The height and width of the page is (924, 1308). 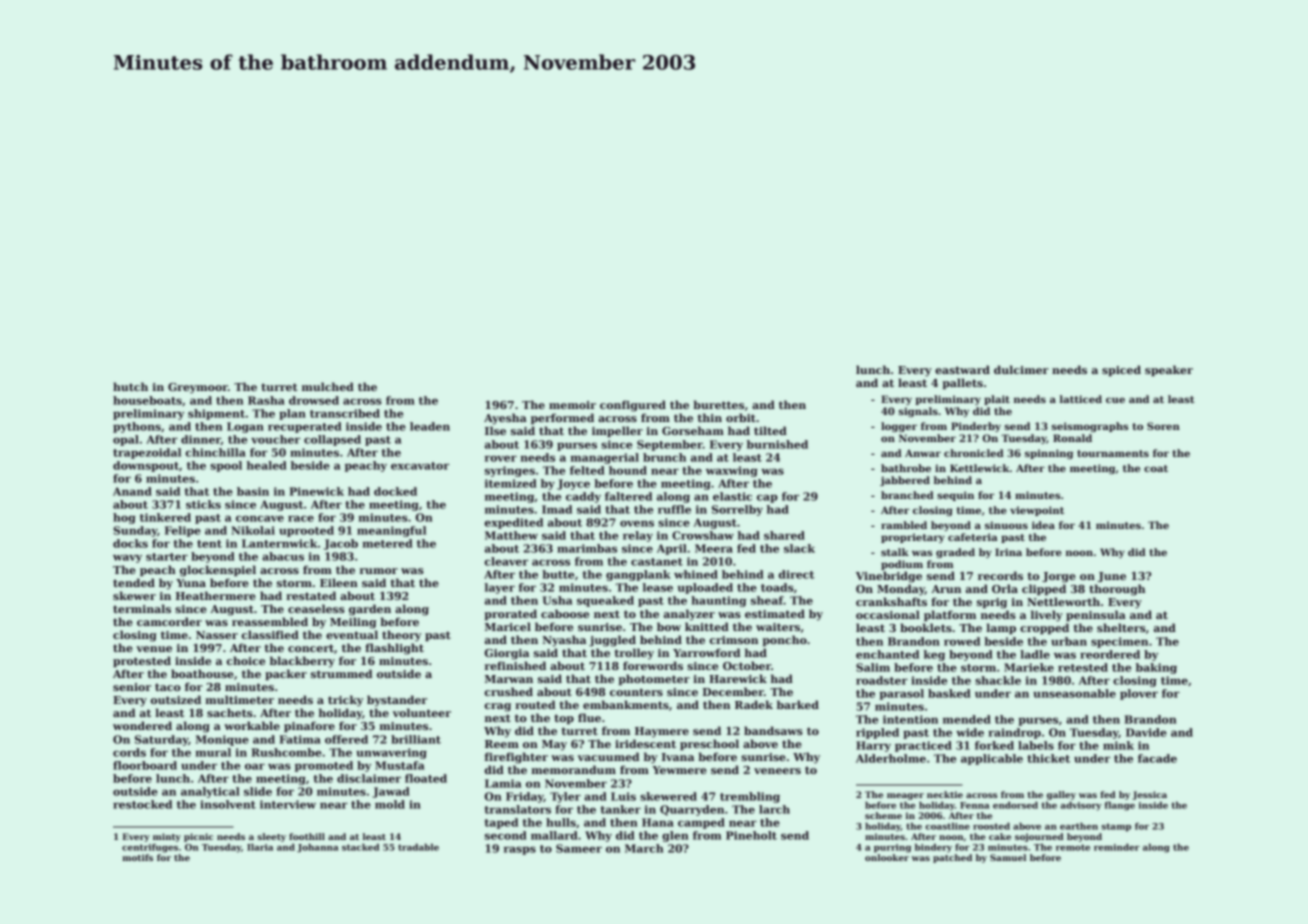 What do you see at coordinates (583, 497) in the page?
I see `caddy` at bounding box center [583, 497].
